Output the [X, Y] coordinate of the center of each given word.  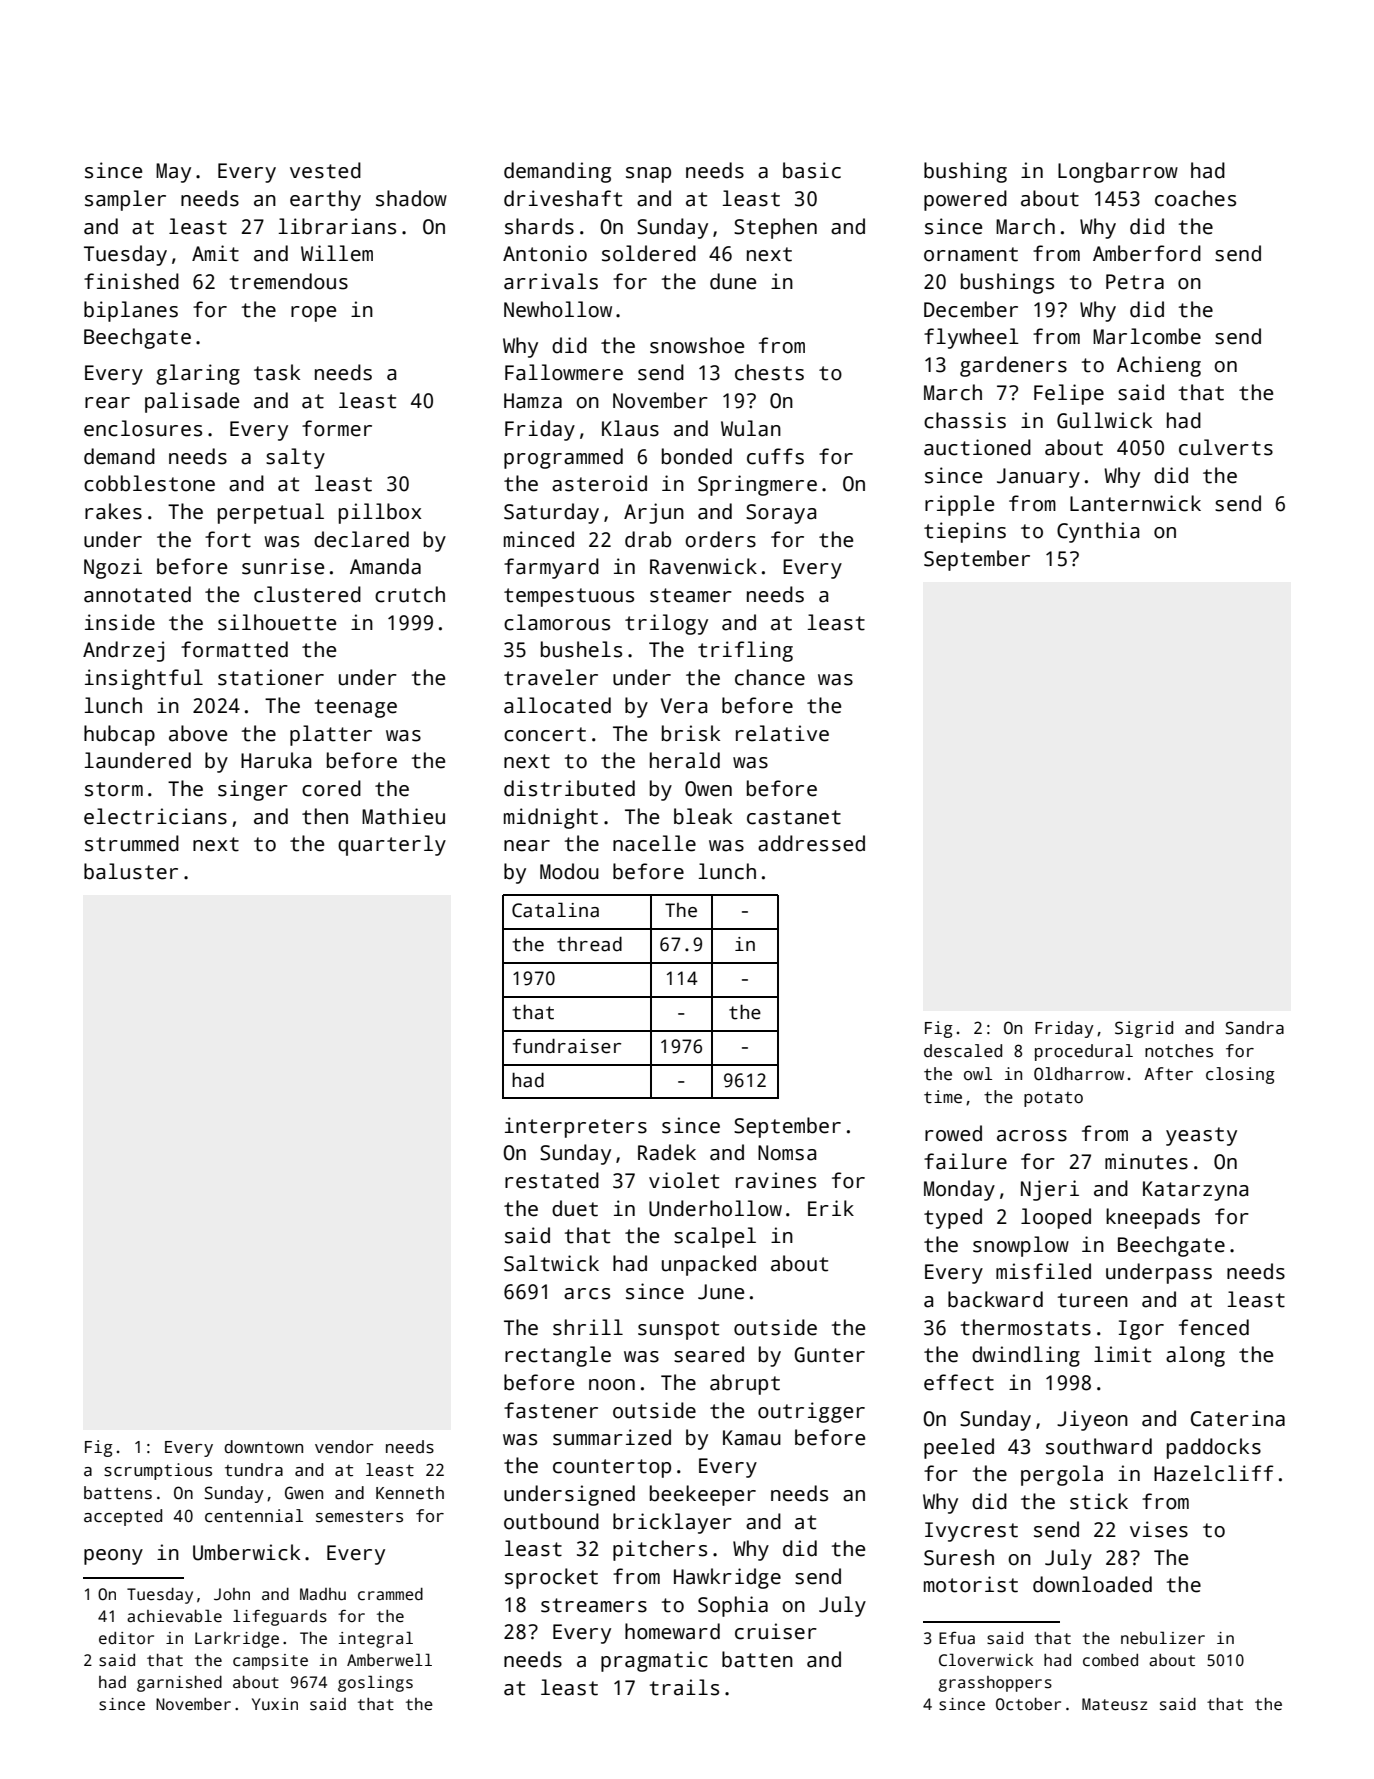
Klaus [630, 428]
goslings [375, 1683]
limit [1122, 1354]
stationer [271, 677]
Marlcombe [1147, 336]
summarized [612, 1437]
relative [782, 733]
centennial [254, 1516]
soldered [649, 253]
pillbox [380, 513]
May [173, 173]
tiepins [965, 532]
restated [552, 1180]
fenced [1214, 1327]
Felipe [1069, 394]
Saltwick [551, 1263]
